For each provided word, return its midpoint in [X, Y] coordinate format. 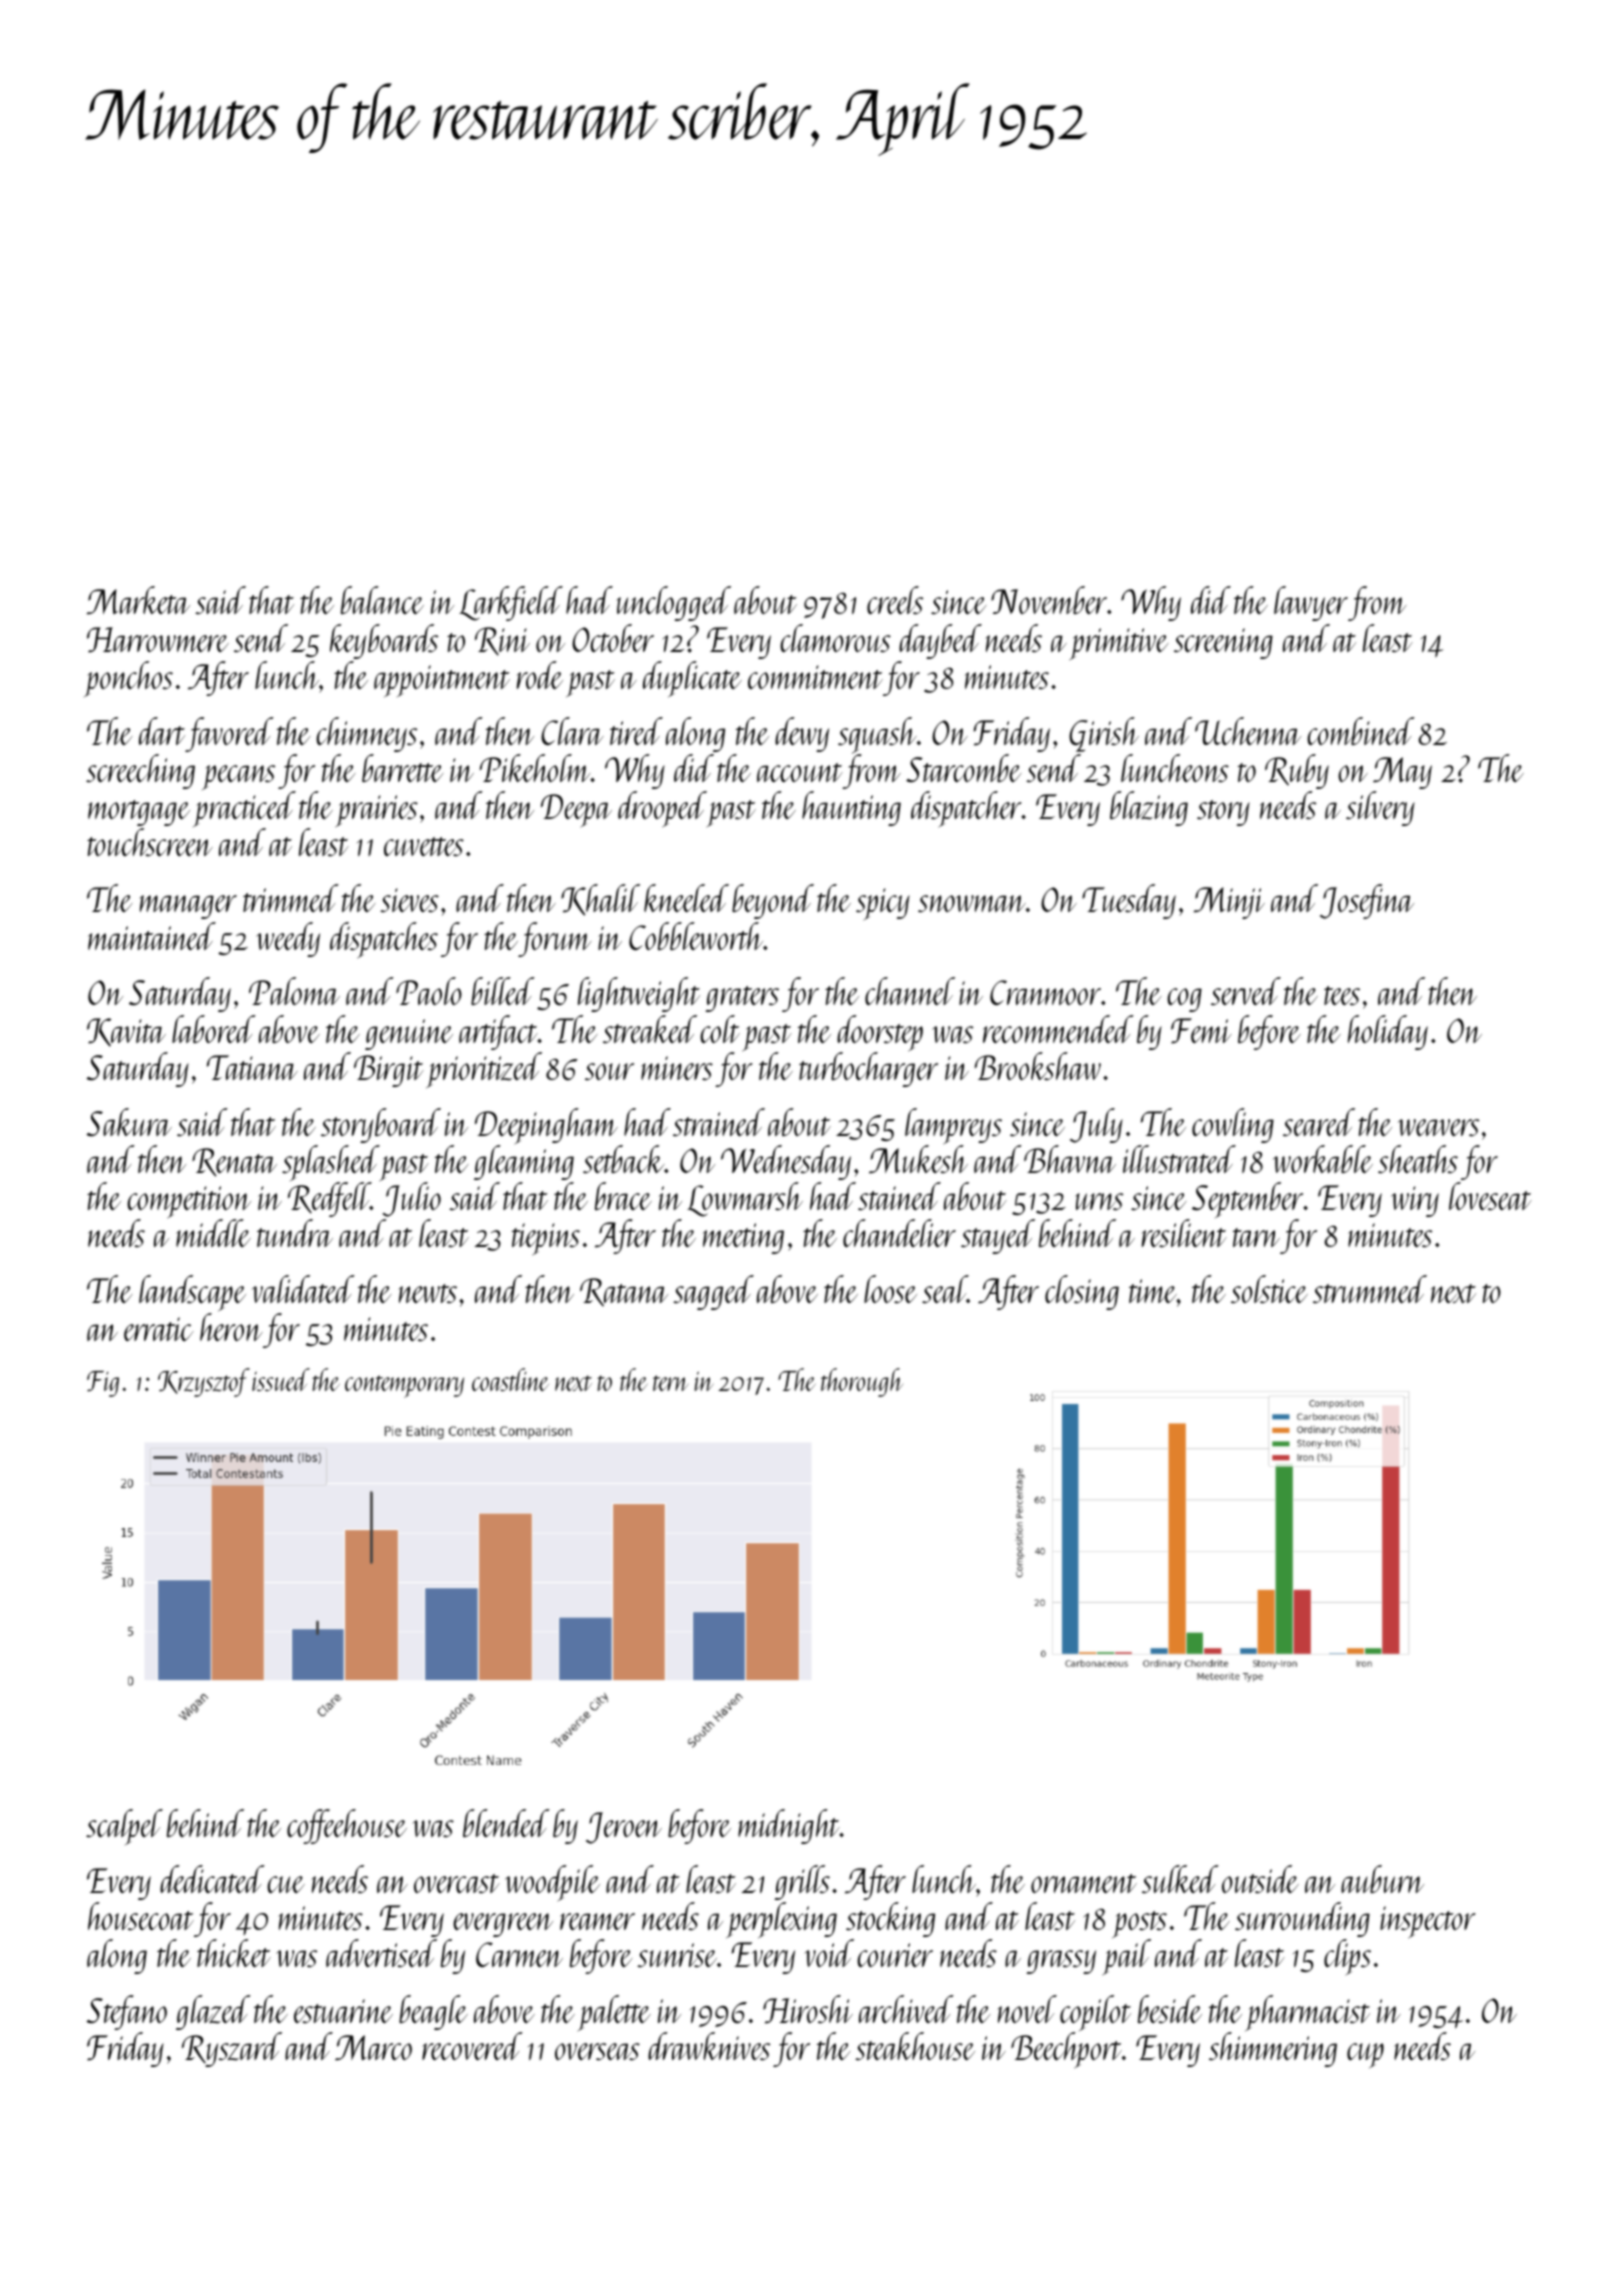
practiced [244, 810]
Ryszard [232, 2049]
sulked [1180, 1879]
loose [890, 1289]
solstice [1269, 1289]
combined [1361, 731]
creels [895, 600]
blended [506, 1823]
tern [670, 1383]
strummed [1370, 1289]
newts [428, 1293]
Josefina [1367, 901]
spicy [883, 904]
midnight [789, 1826]
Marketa [138, 600]
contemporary [404, 1386]
